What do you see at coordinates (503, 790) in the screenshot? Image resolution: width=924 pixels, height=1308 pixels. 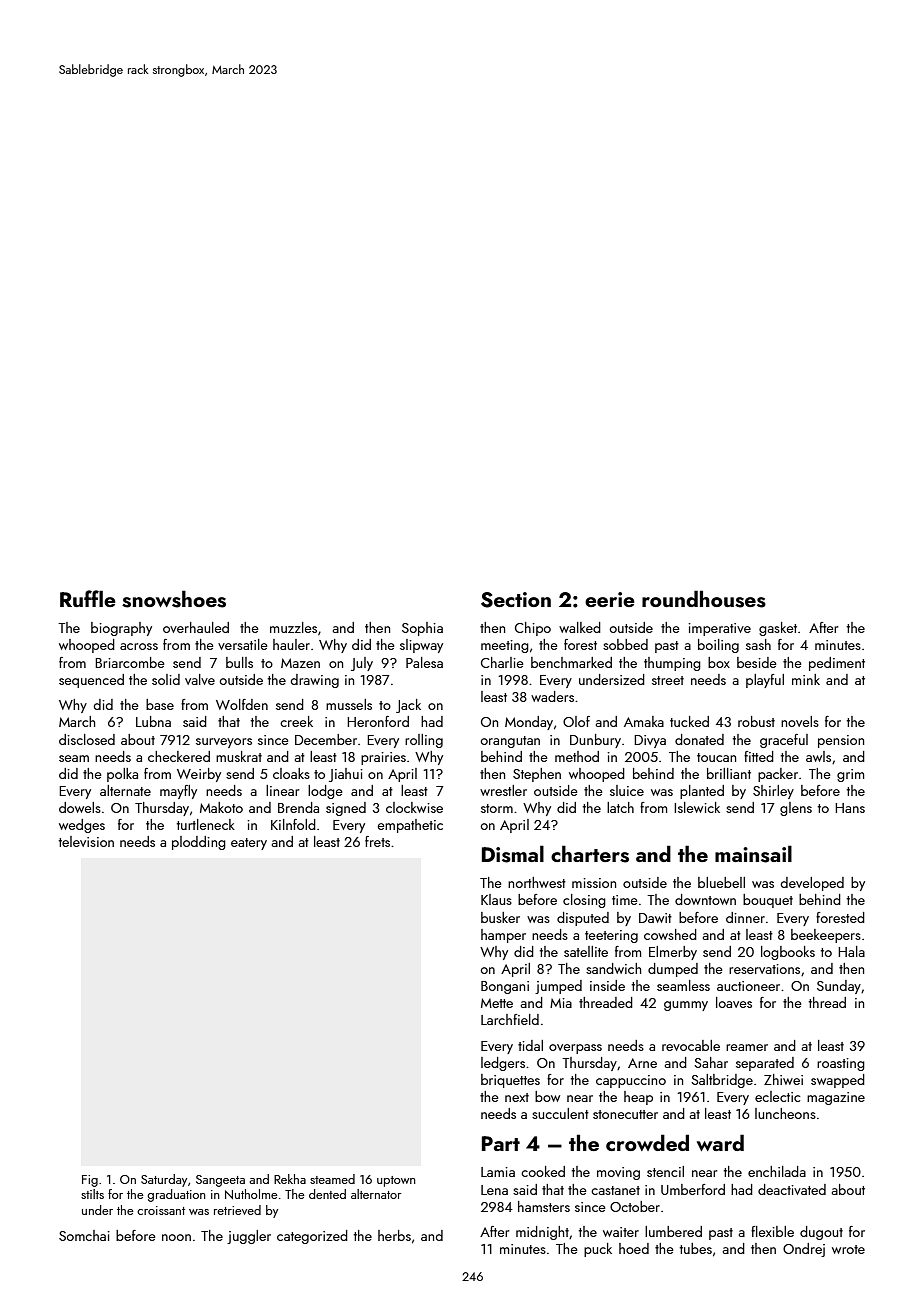 I see `wrestler` at bounding box center [503, 790].
